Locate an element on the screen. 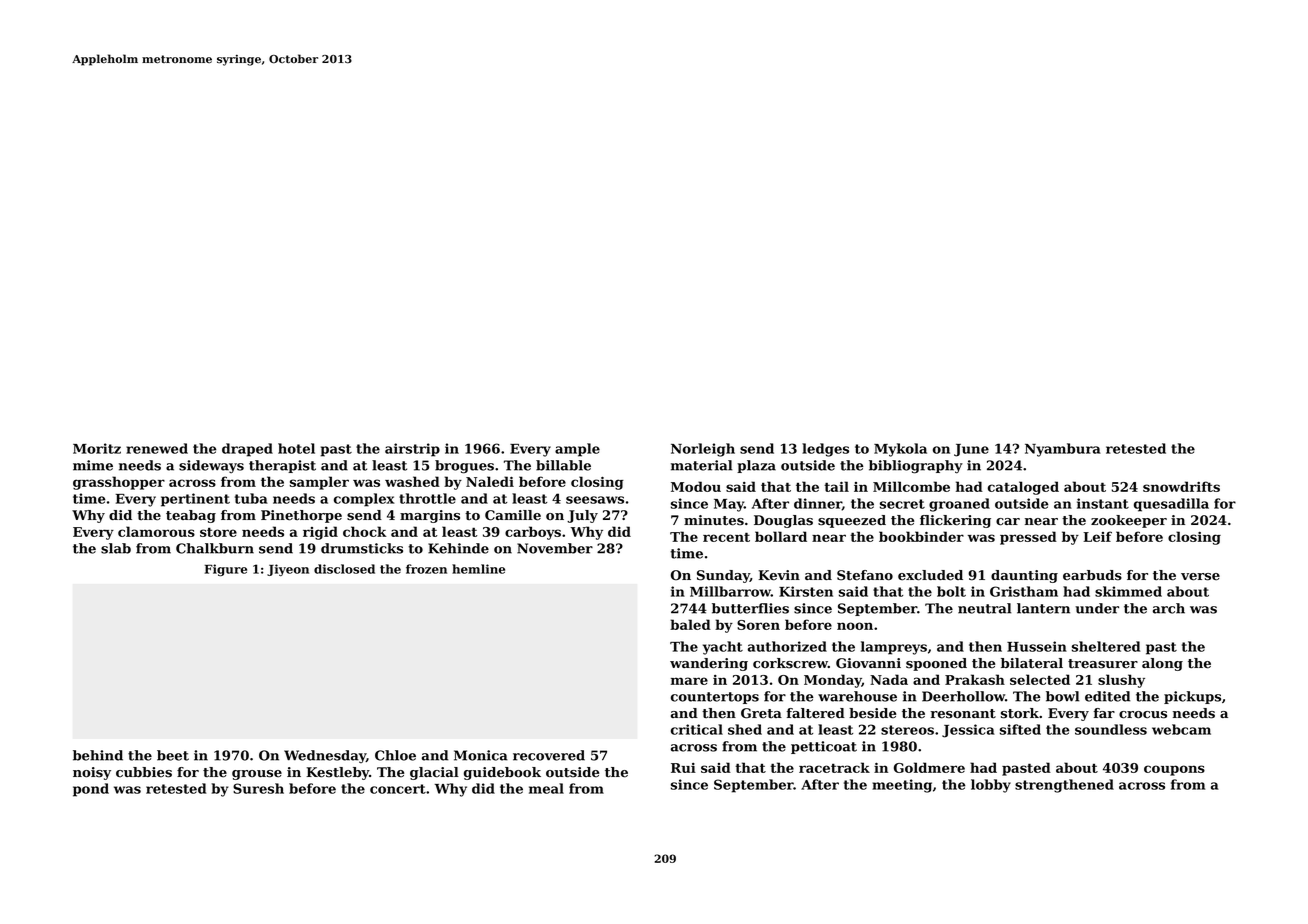 Image resolution: width=1308 pixels, height=924 pixels. pond is located at coordinates (91, 790).
